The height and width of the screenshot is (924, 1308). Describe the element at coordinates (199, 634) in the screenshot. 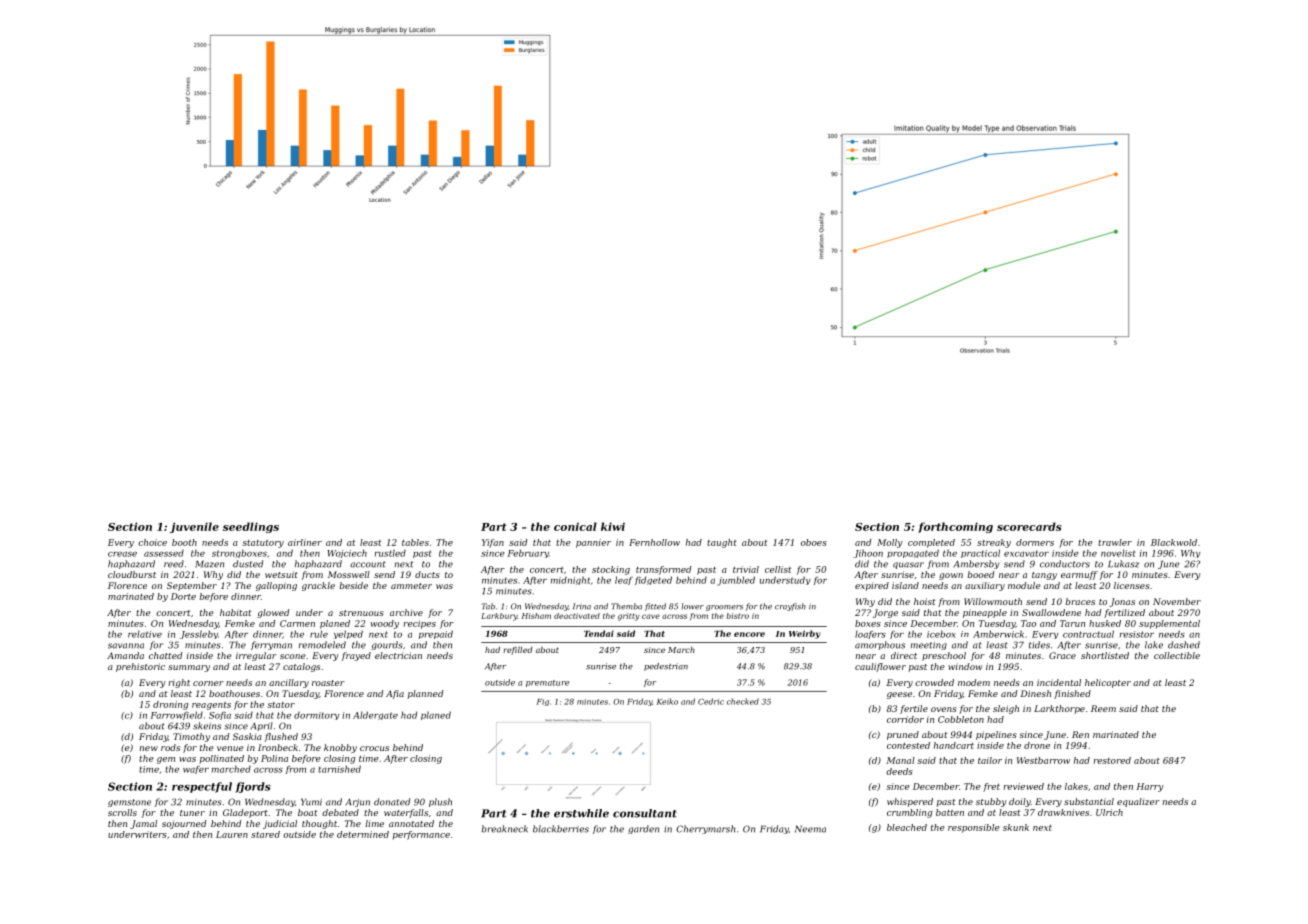

I see `Jessleby` at that location.
